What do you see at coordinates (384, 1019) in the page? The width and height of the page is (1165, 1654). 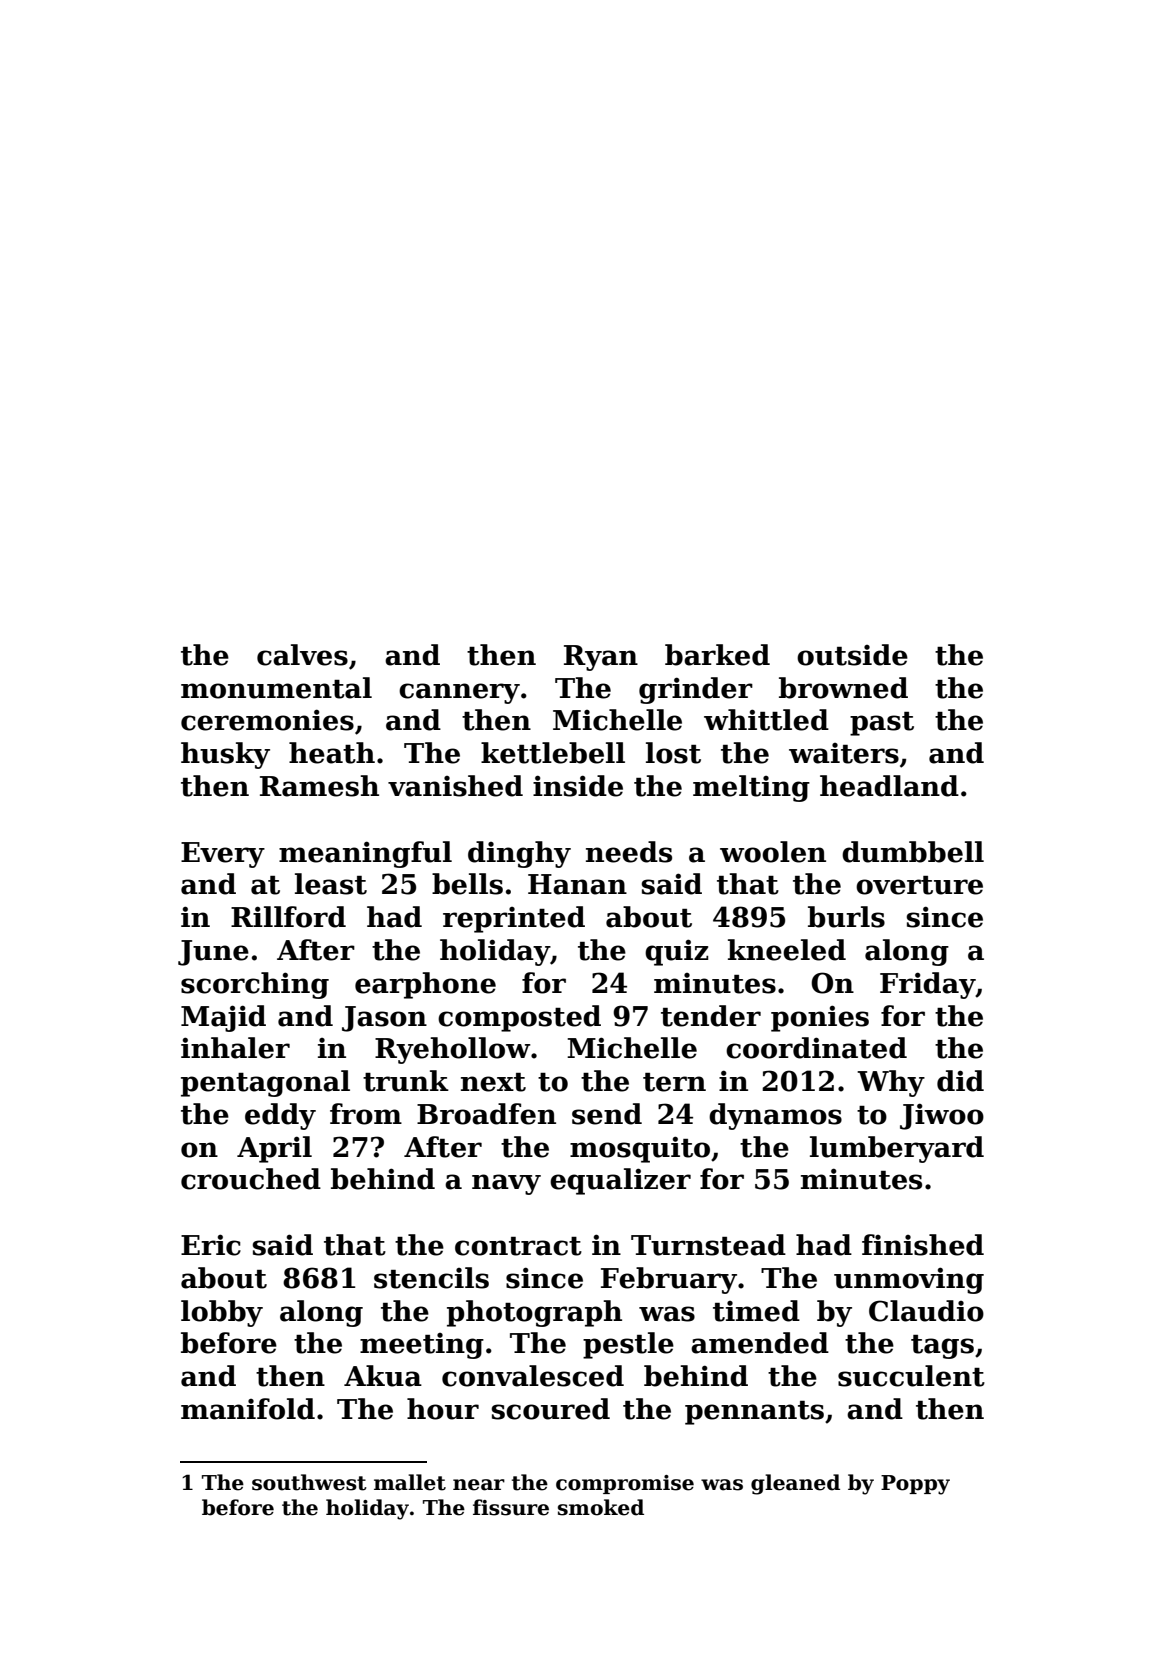 I see `Jason` at bounding box center [384, 1019].
